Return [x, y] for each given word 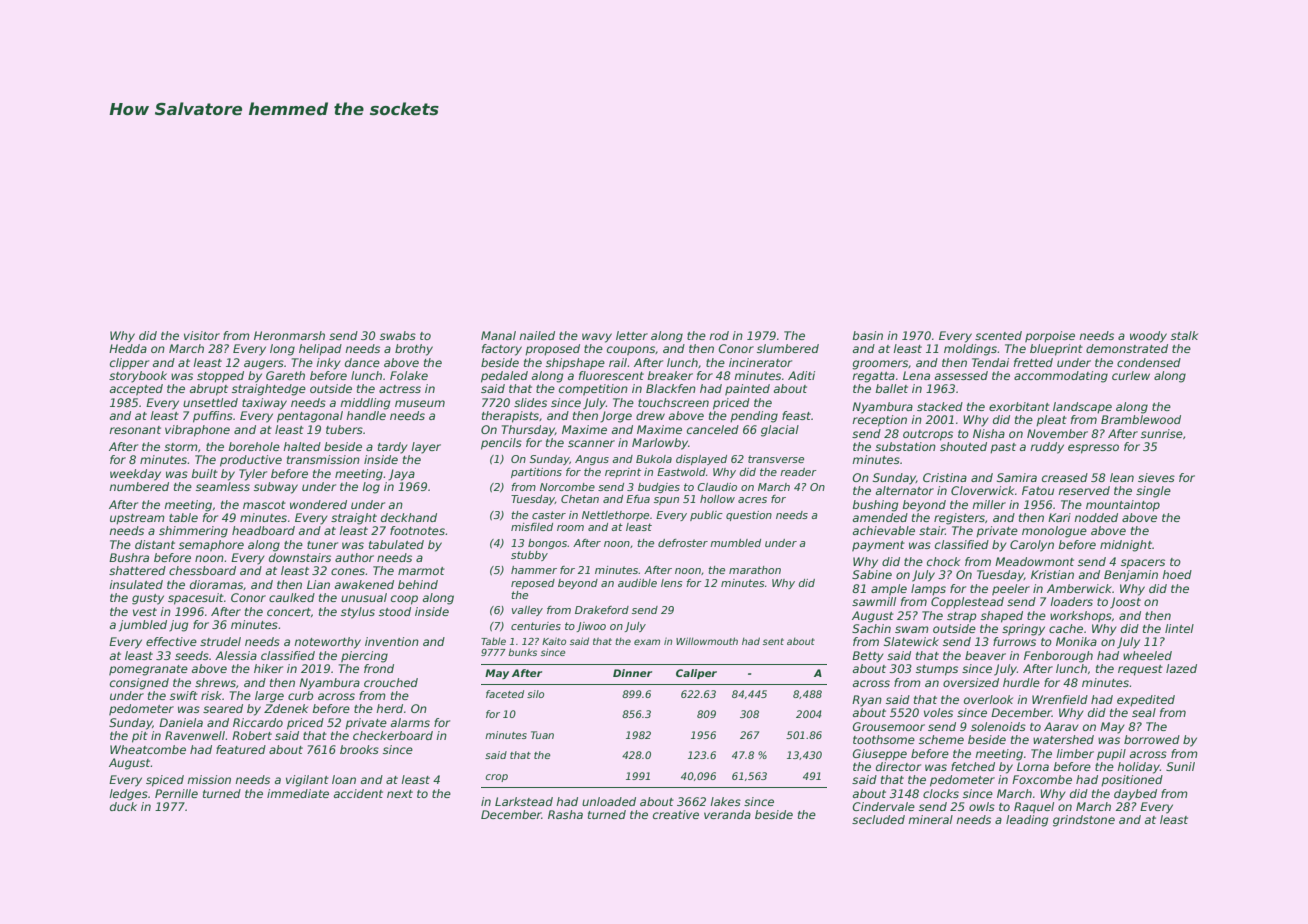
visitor [202, 335]
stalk [1184, 335]
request [1140, 670]
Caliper [696, 674]
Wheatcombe [148, 749]
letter [632, 335]
